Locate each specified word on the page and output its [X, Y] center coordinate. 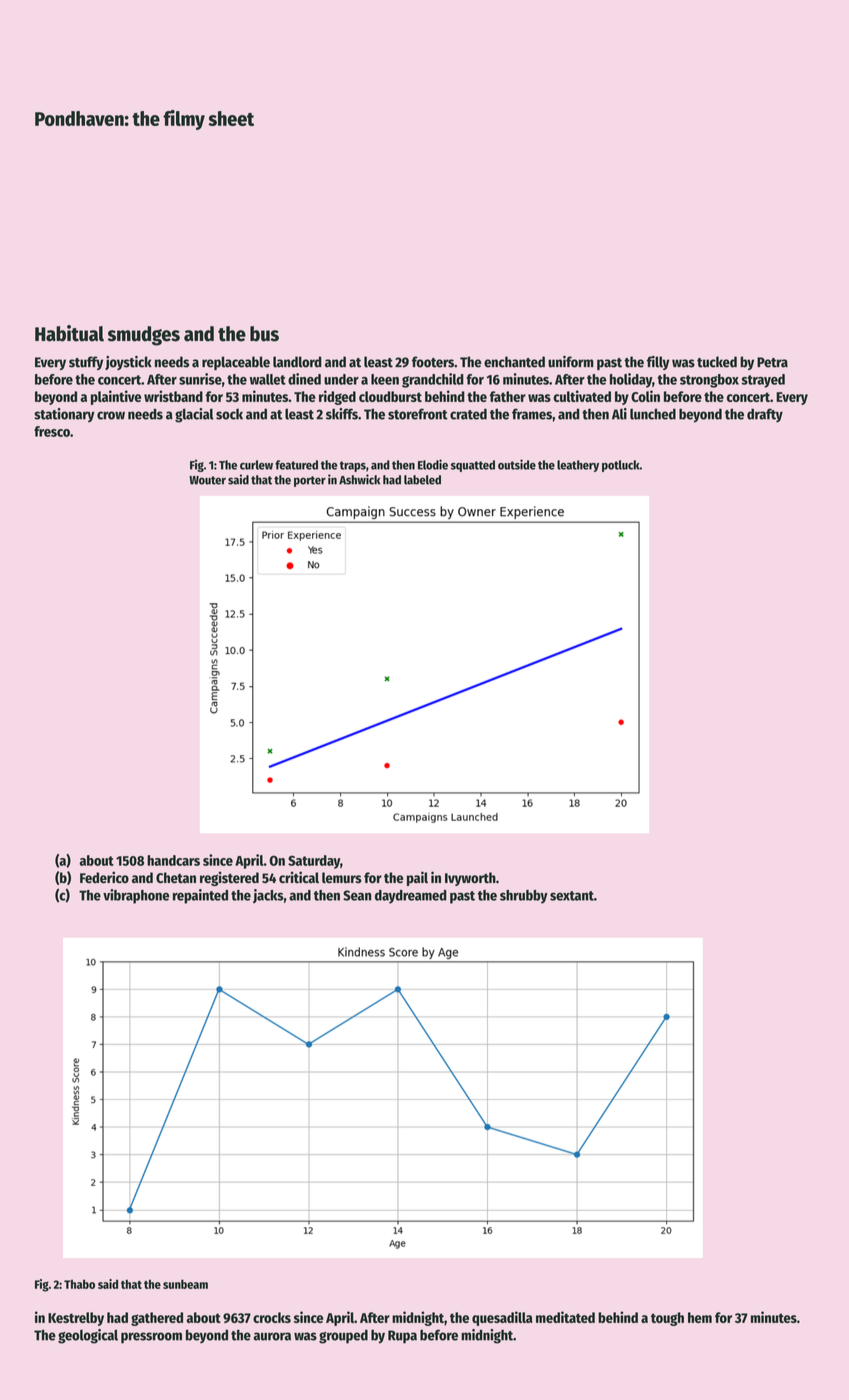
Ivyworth [470, 879]
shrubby [524, 897]
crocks [272, 1317]
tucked [717, 362]
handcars [173, 860]
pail [417, 878]
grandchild [433, 380]
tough [667, 1319]
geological [88, 1336]
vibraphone [136, 896]
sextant [572, 896]
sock [229, 414]
